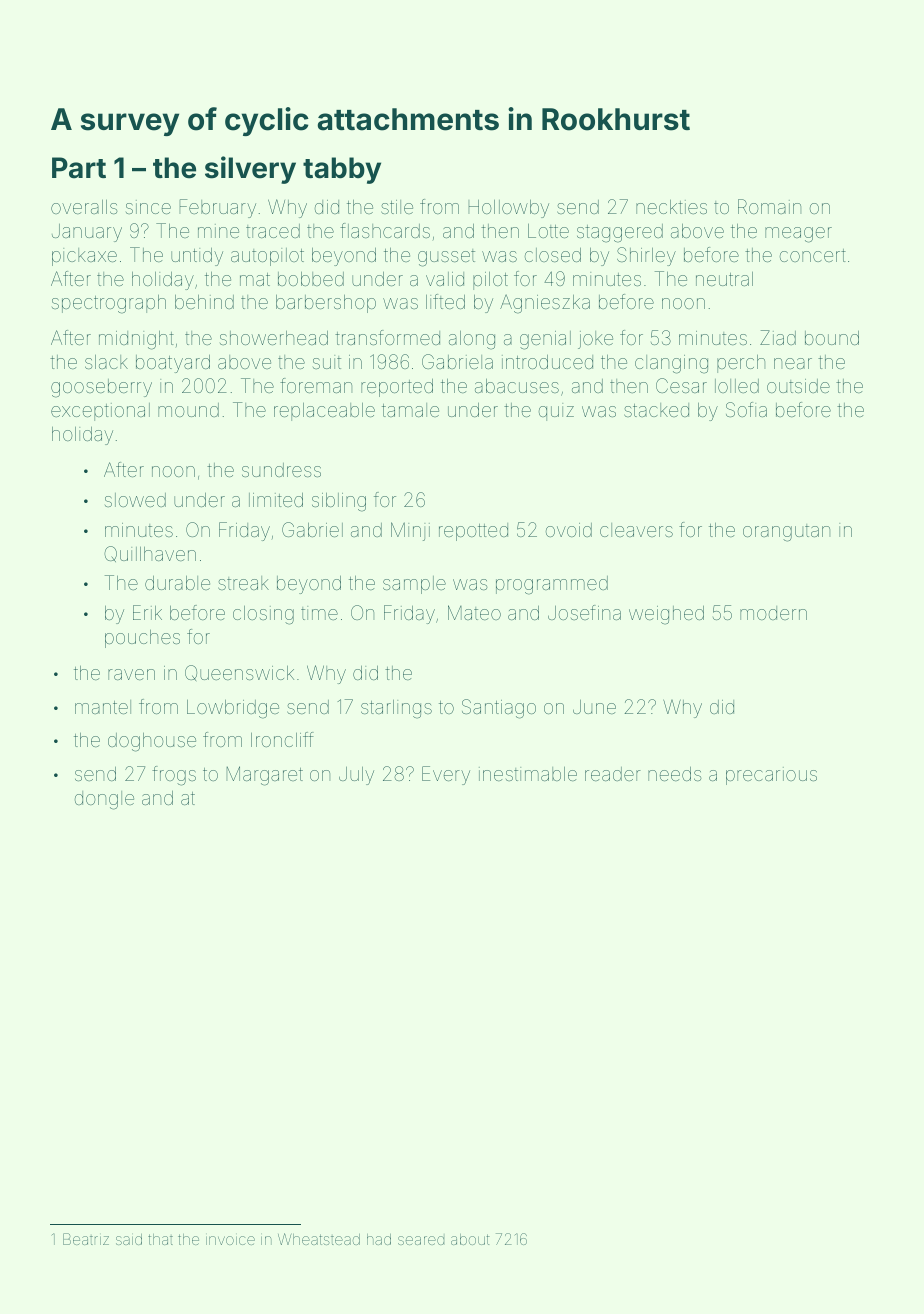 This screenshot has width=924, height=1314. I want to click on untidy, so click(197, 257).
